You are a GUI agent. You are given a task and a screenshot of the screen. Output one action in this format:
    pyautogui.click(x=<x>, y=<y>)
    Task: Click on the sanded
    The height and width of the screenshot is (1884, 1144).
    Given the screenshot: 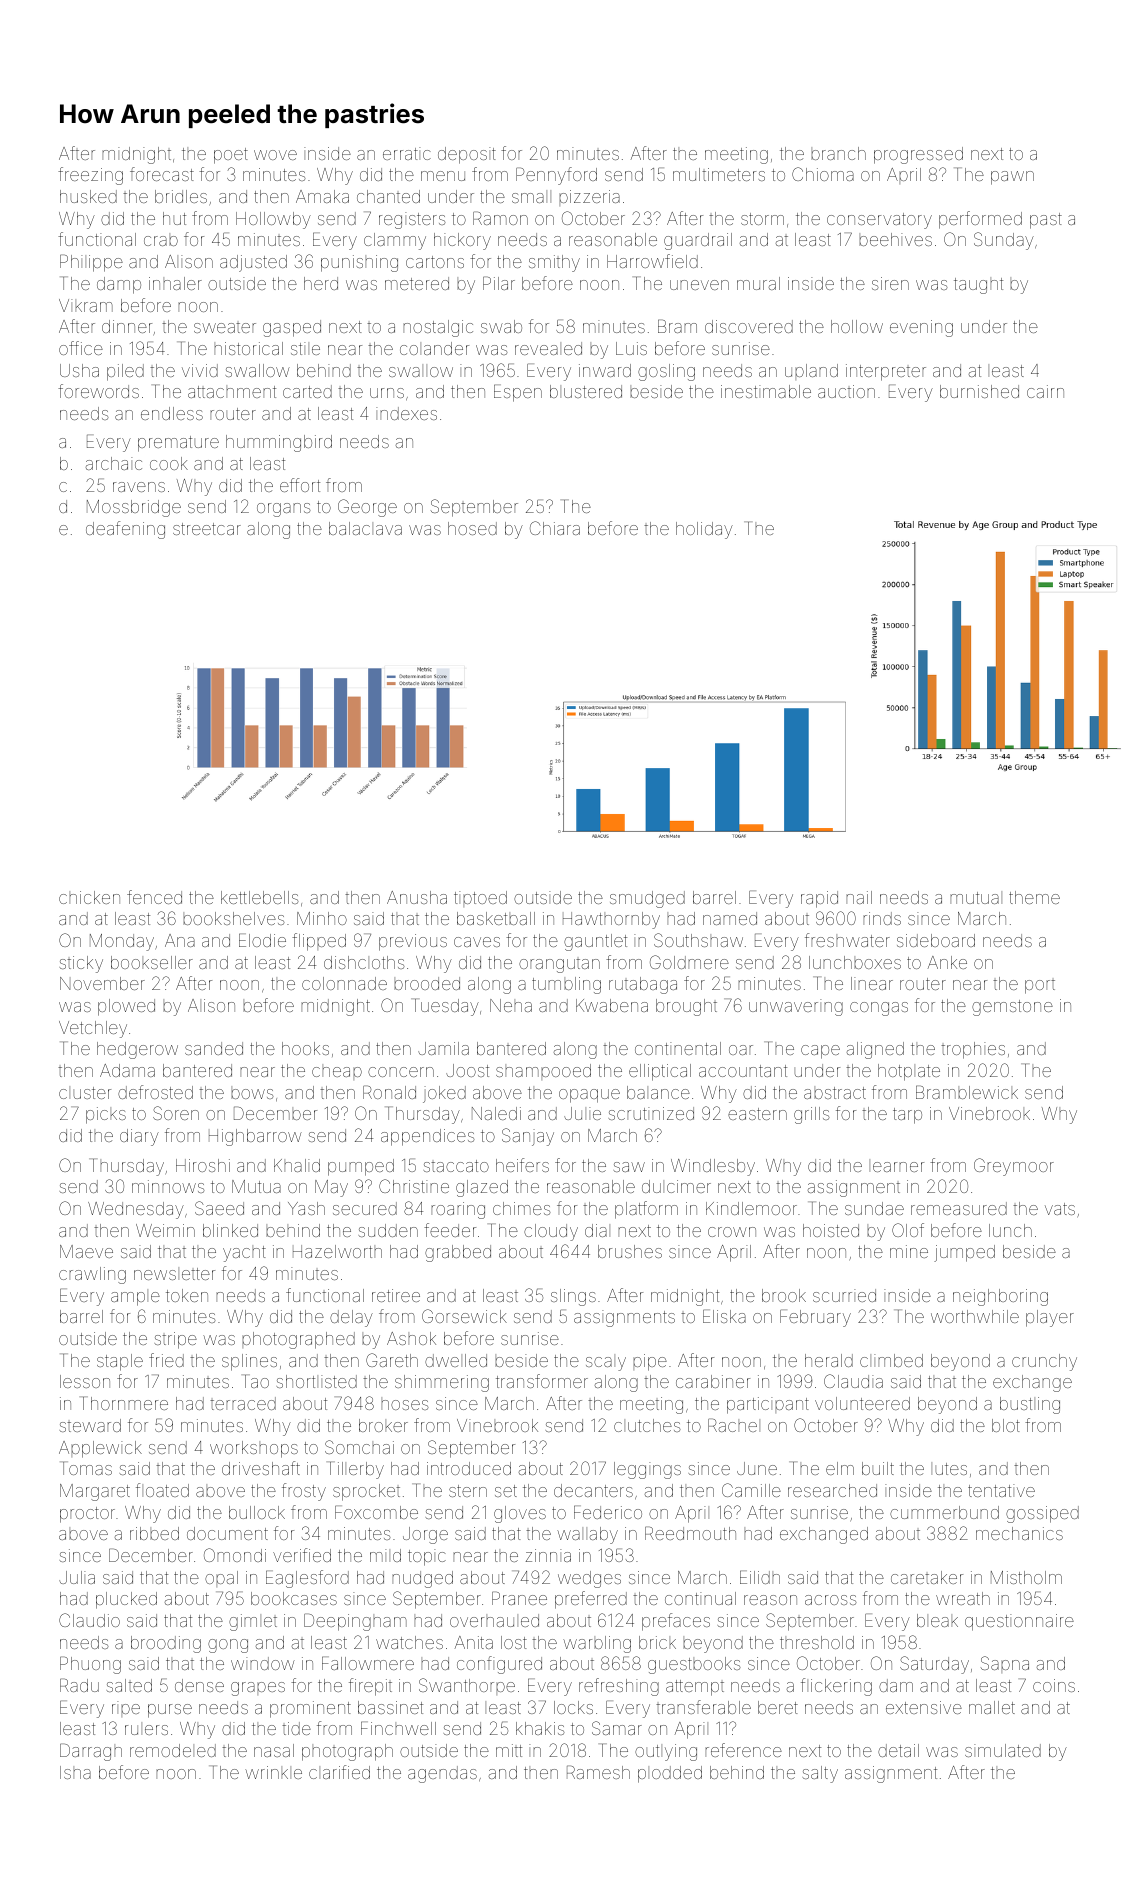 What is the action you would take?
    pyautogui.click(x=214, y=1048)
